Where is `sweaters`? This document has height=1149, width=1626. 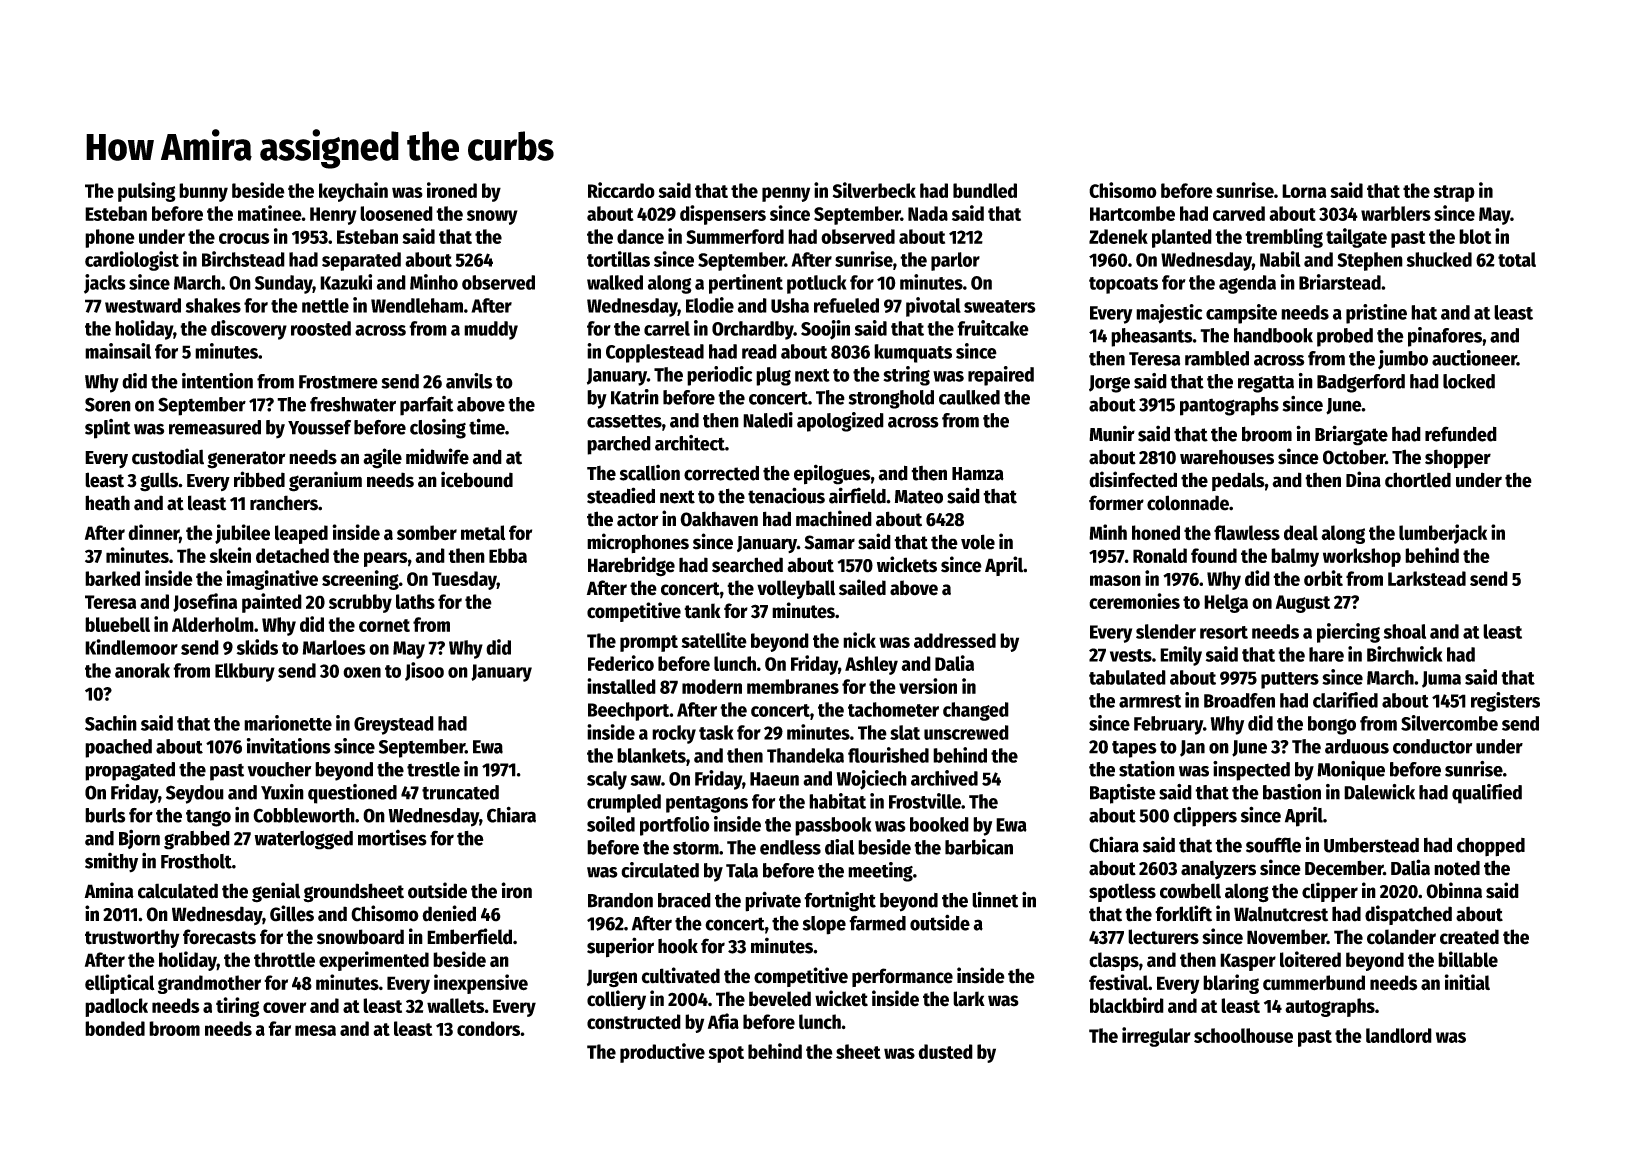
sweaters is located at coordinates (1000, 306).
